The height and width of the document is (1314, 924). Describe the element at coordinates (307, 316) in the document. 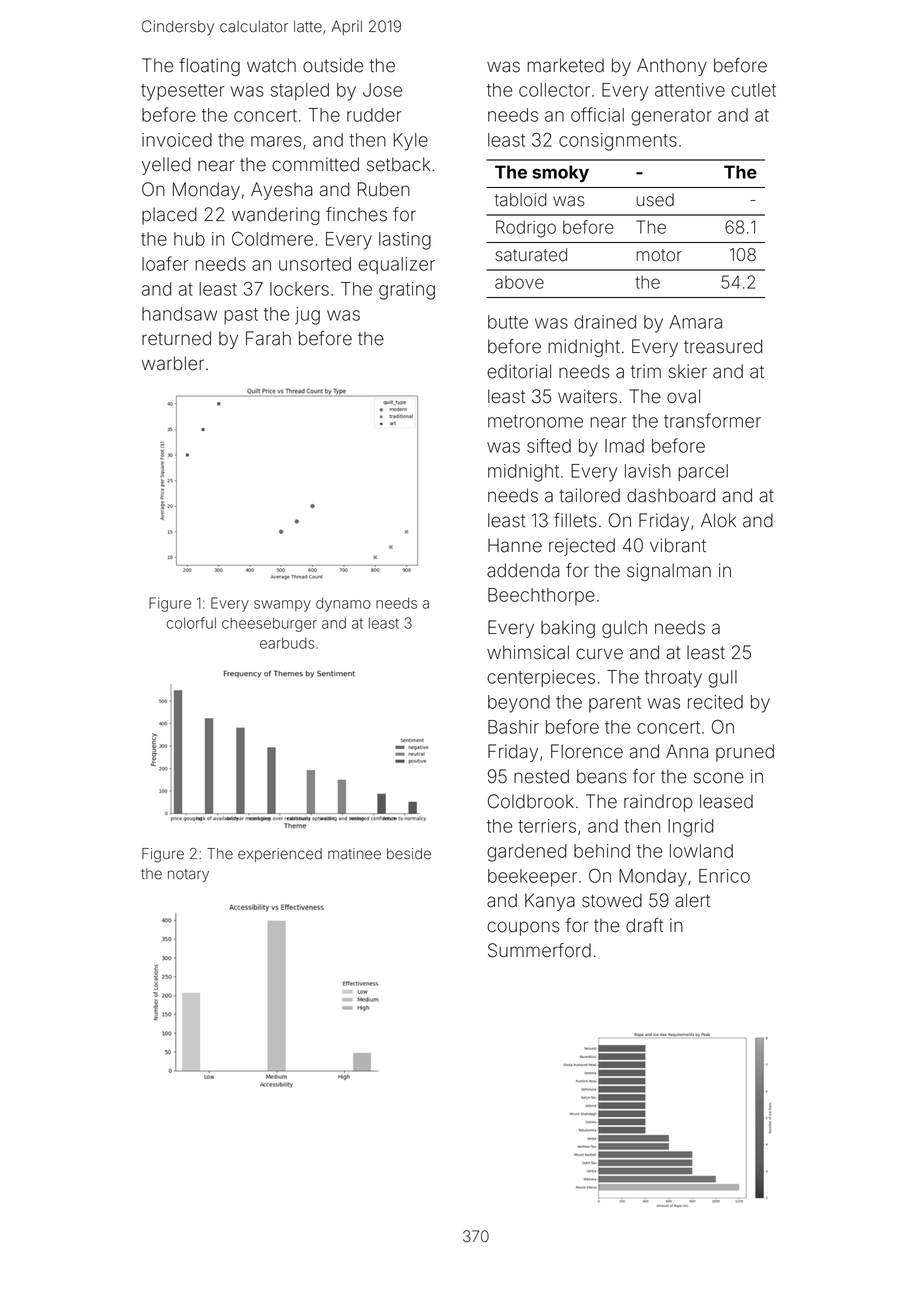

I see `jug` at that location.
